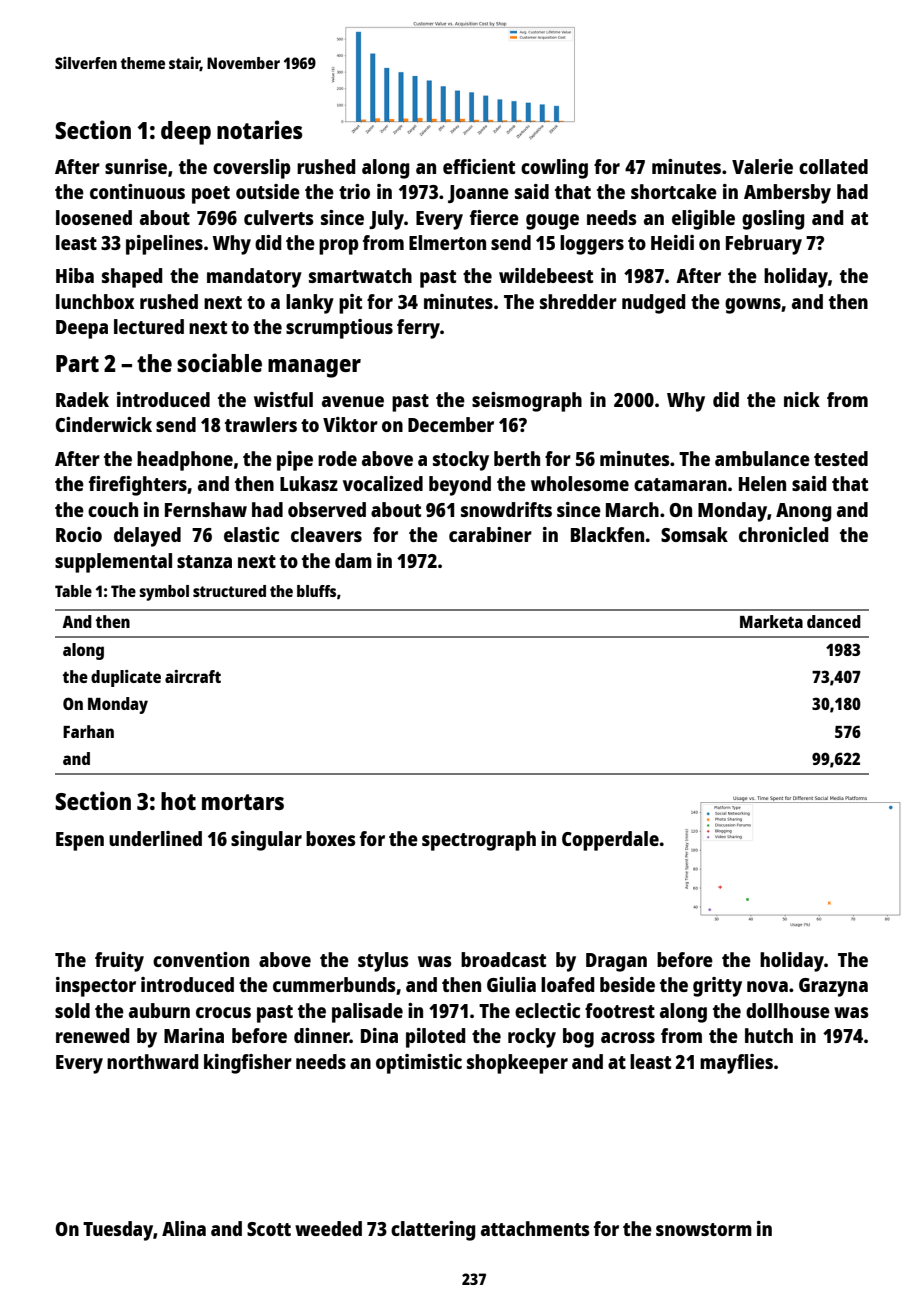 This screenshot has width=924, height=1314. What do you see at coordinates (92, 1035) in the screenshot?
I see `renewed` at bounding box center [92, 1035].
